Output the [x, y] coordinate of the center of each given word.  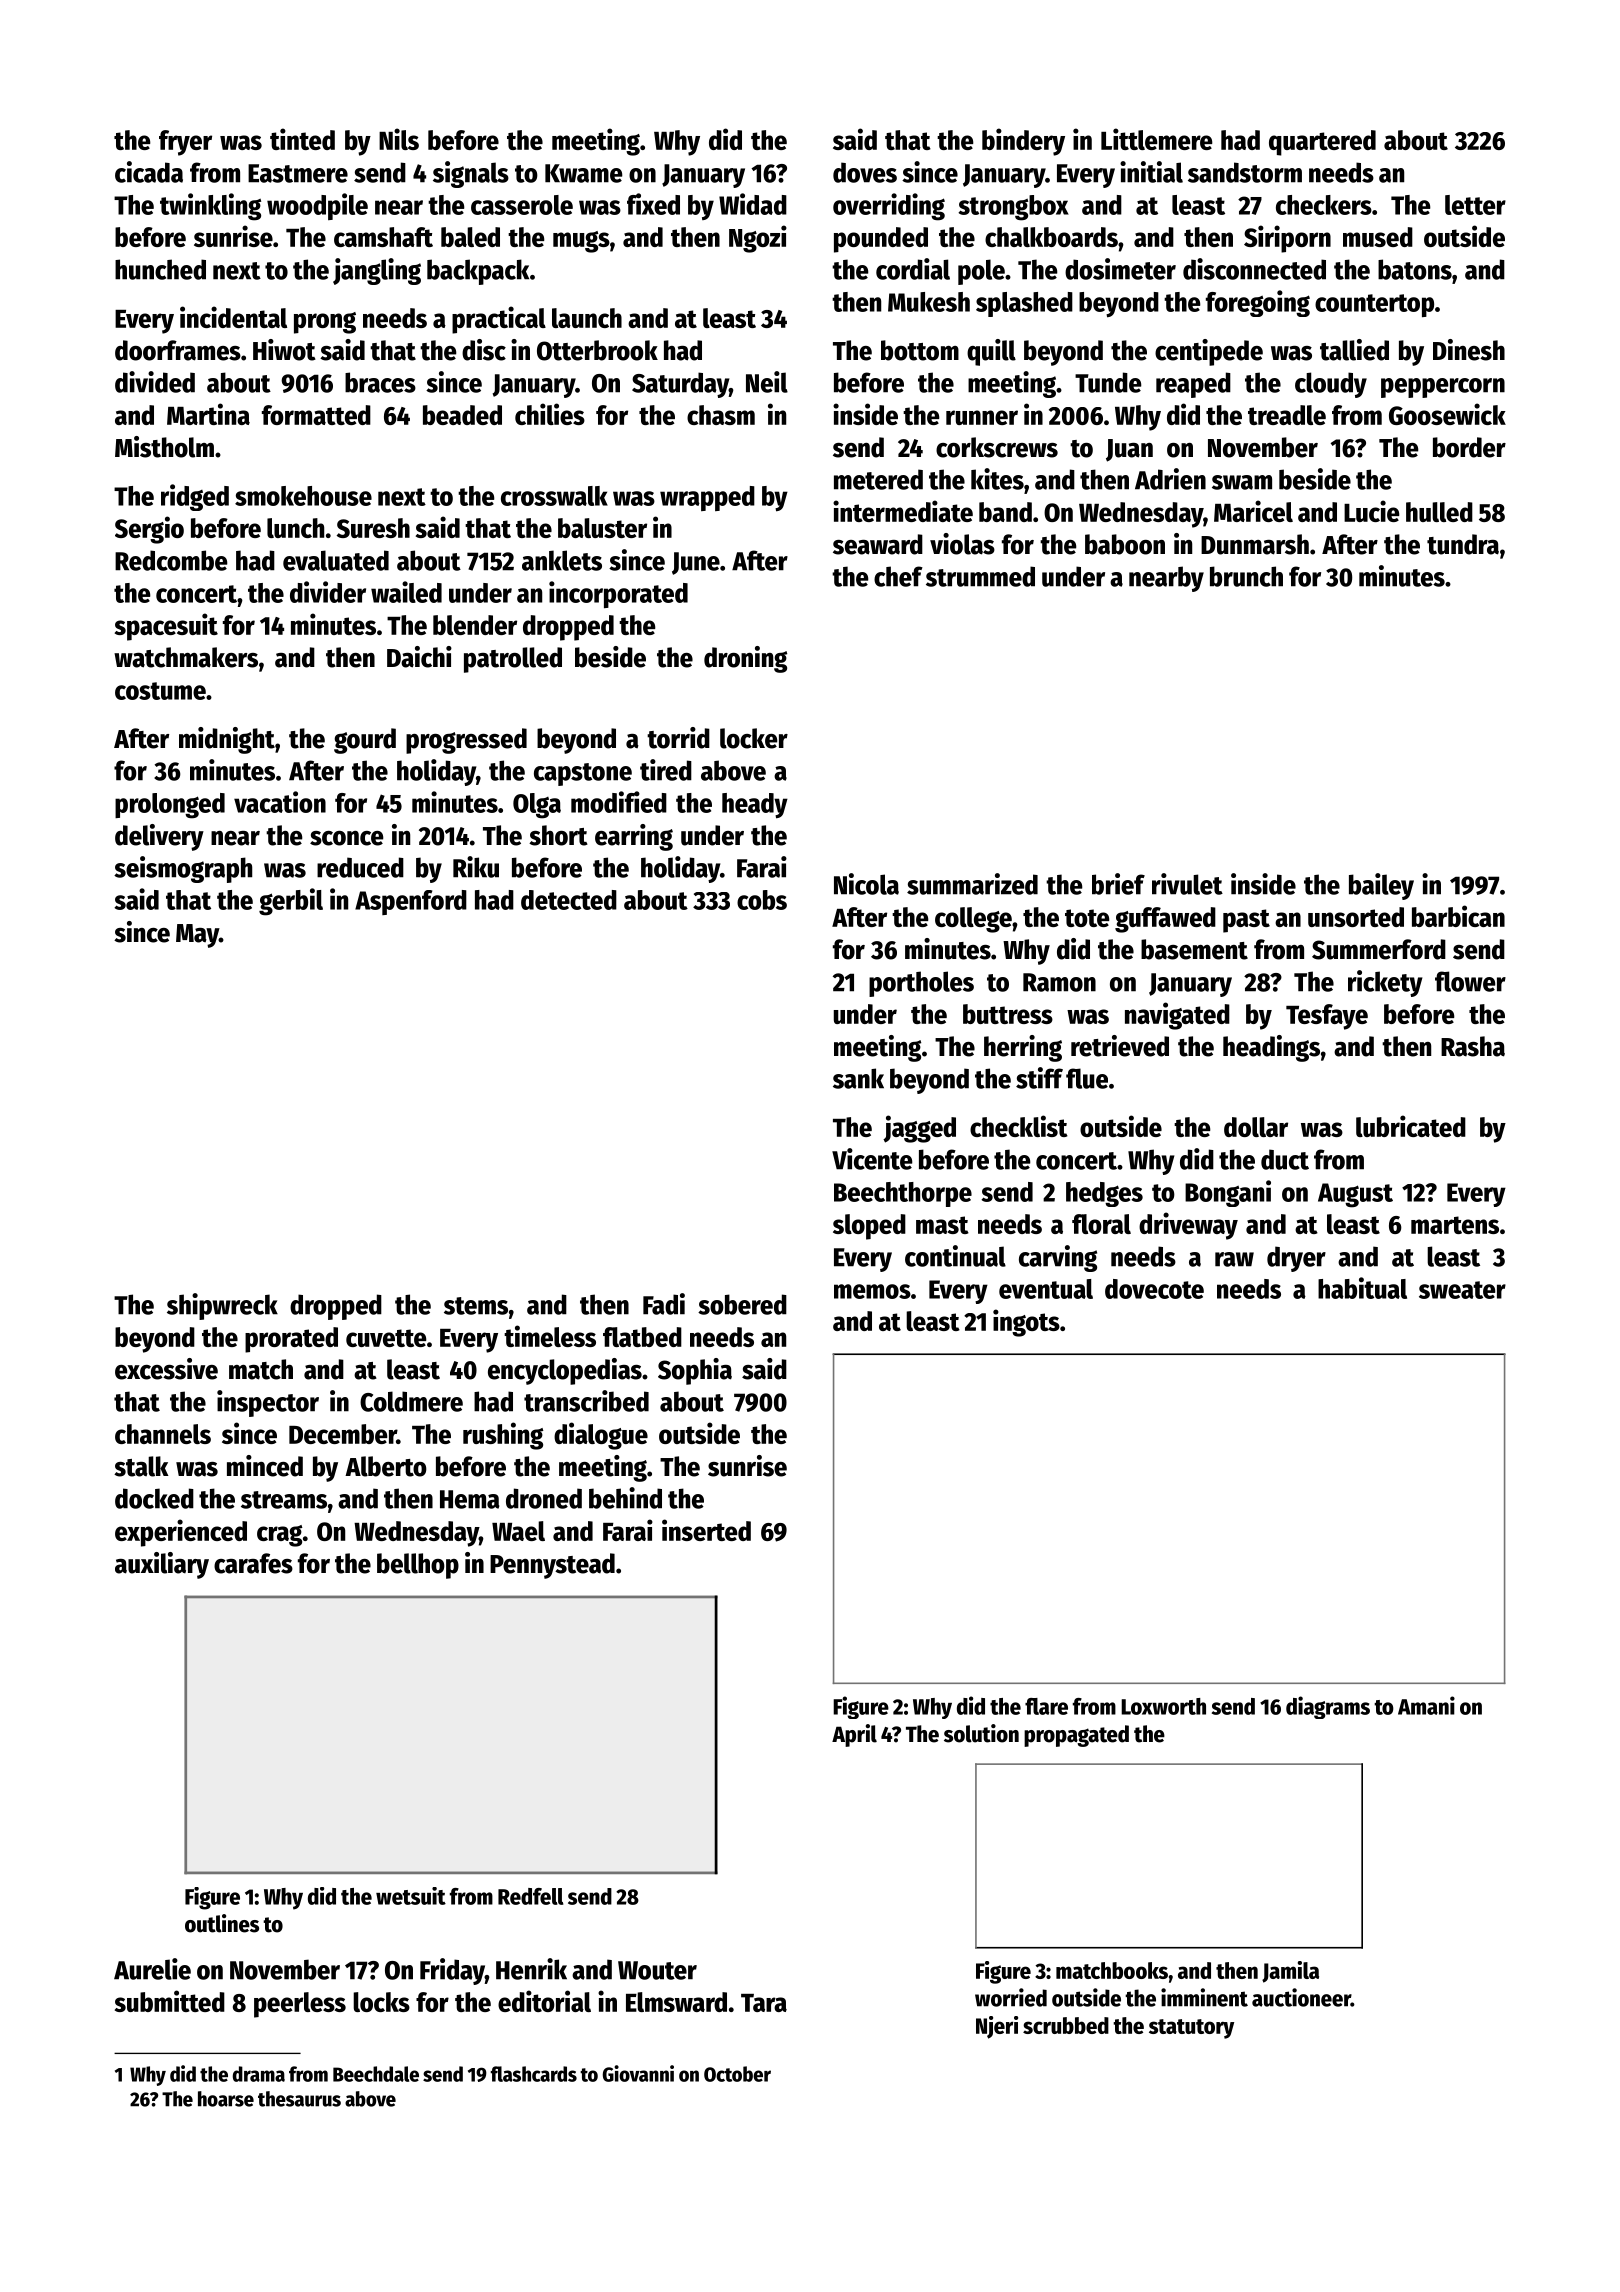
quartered [1322, 143]
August [1355, 1195]
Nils [399, 139]
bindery [1023, 142]
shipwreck [222, 1306]
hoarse [226, 2099]
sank [858, 1078]
